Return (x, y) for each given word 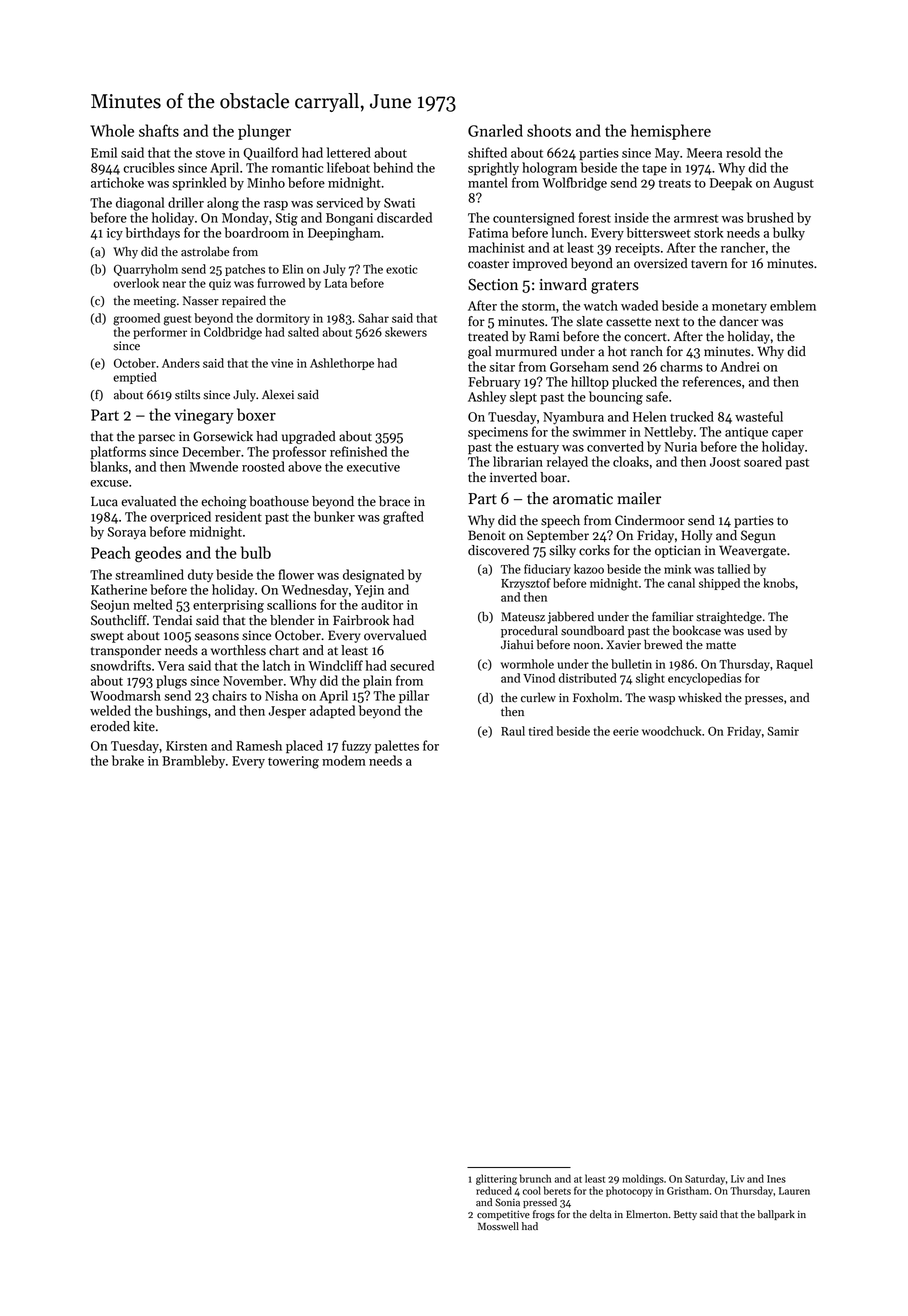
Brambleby (193, 762)
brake (128, 760)
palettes (397, 747)
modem (344, 760)
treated (488, 336)
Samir (783, 731)
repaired (244, 301)
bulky (789, 233)
